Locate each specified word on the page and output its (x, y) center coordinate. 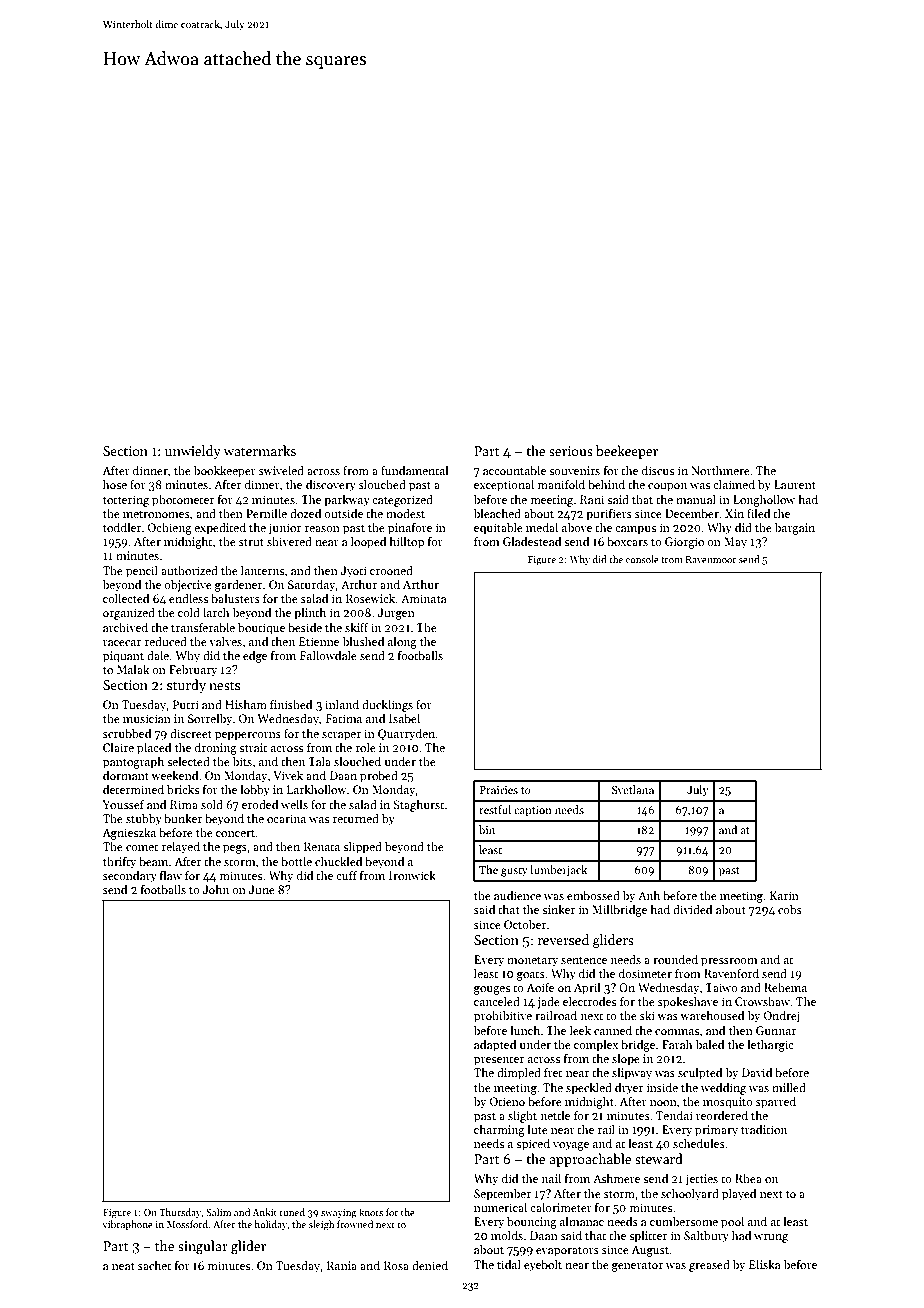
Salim (218, 1212)
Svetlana (633, 789)
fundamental (414, 470)
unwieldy (193, 452)
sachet (154, 1265)
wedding (723, 1089)
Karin (784, 895)
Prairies (498, 790)
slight (522, 1117)
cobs (790, 909)
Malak (133, 669)
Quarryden (407, 735)
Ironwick (412, 875)
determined (133, 789)
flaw (171, 875)
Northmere (720, 470)
